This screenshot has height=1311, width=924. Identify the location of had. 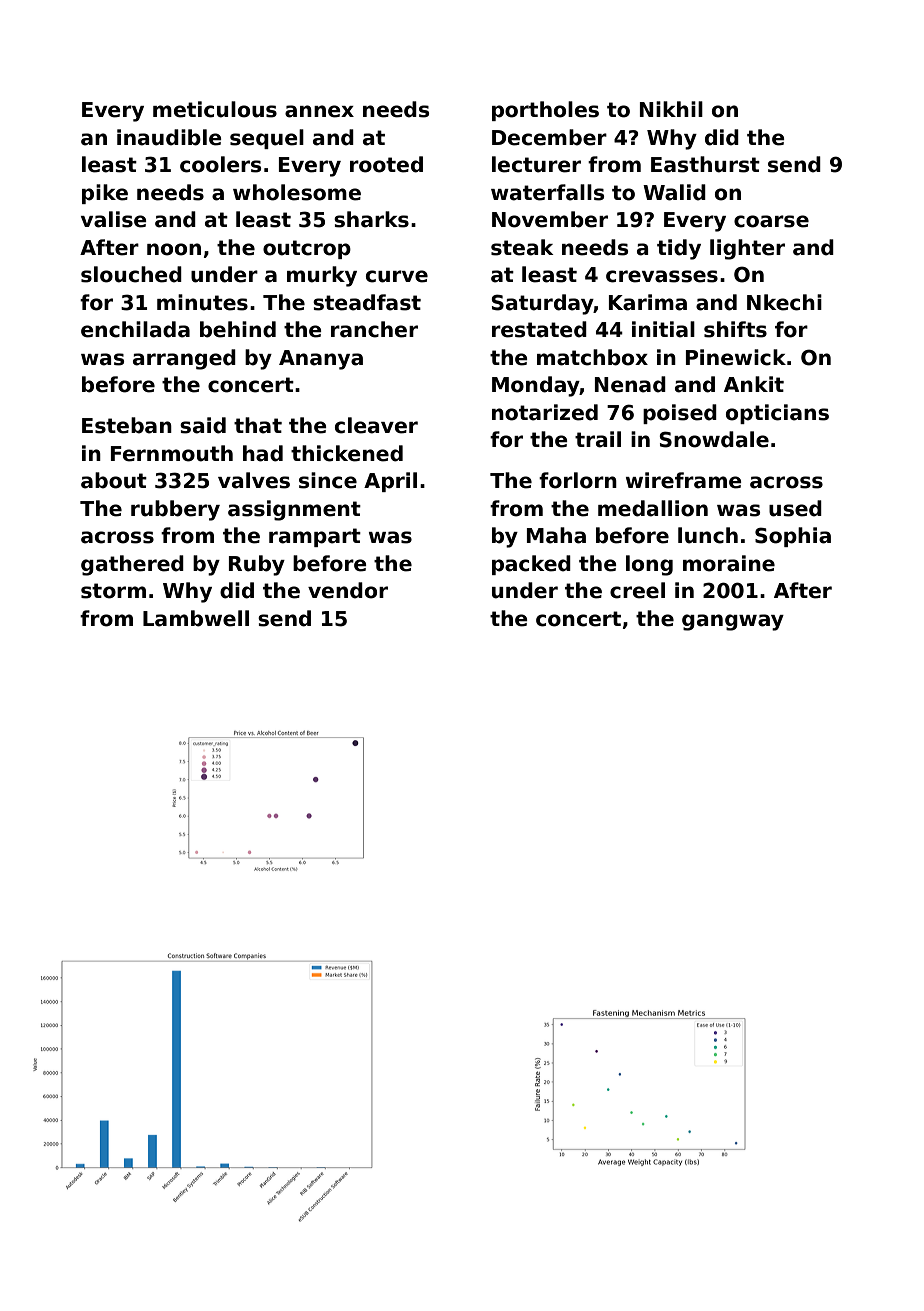
(263, 453).
